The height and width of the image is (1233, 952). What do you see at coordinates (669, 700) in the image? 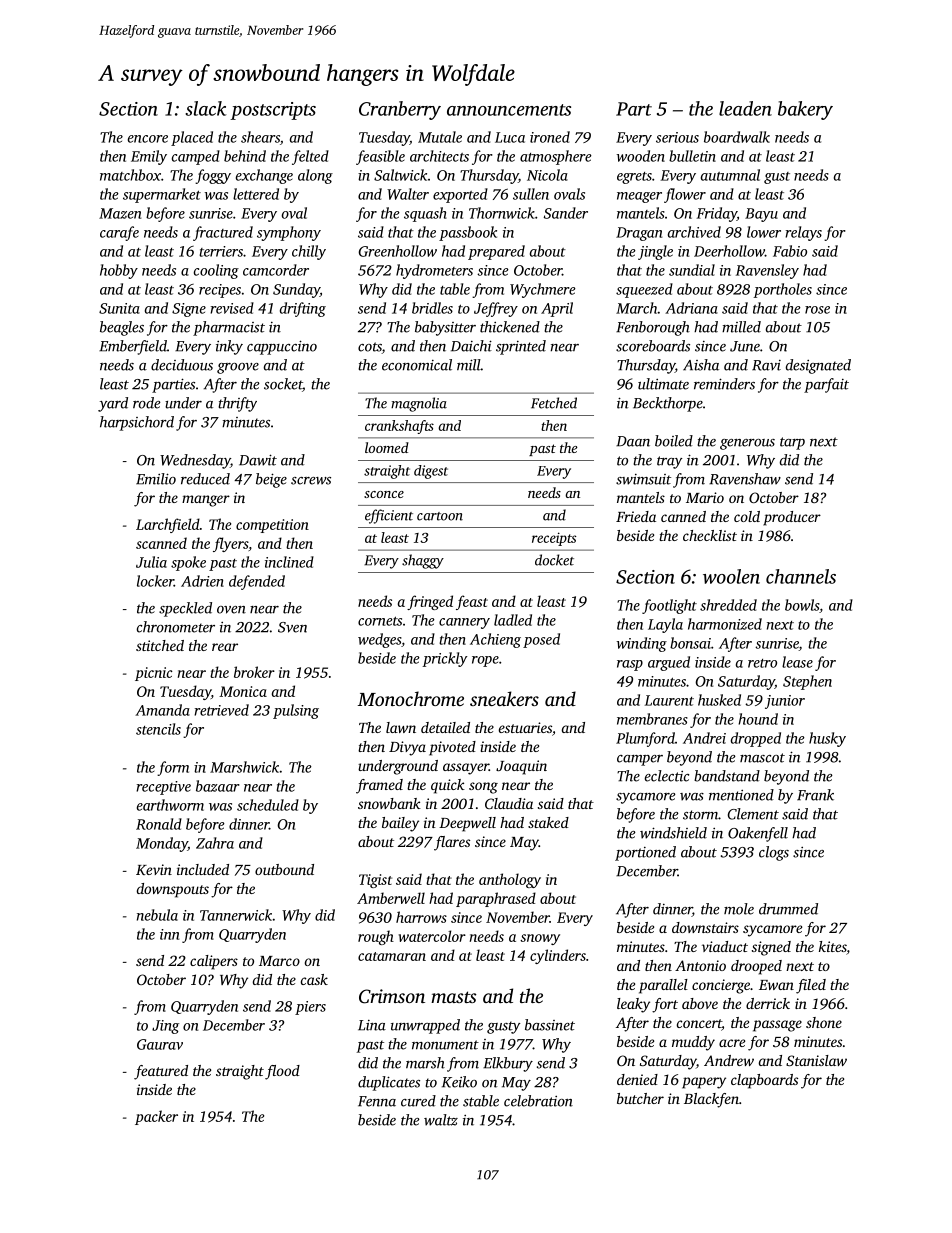
I see `Laurent` at bounding box center [669, 700].
